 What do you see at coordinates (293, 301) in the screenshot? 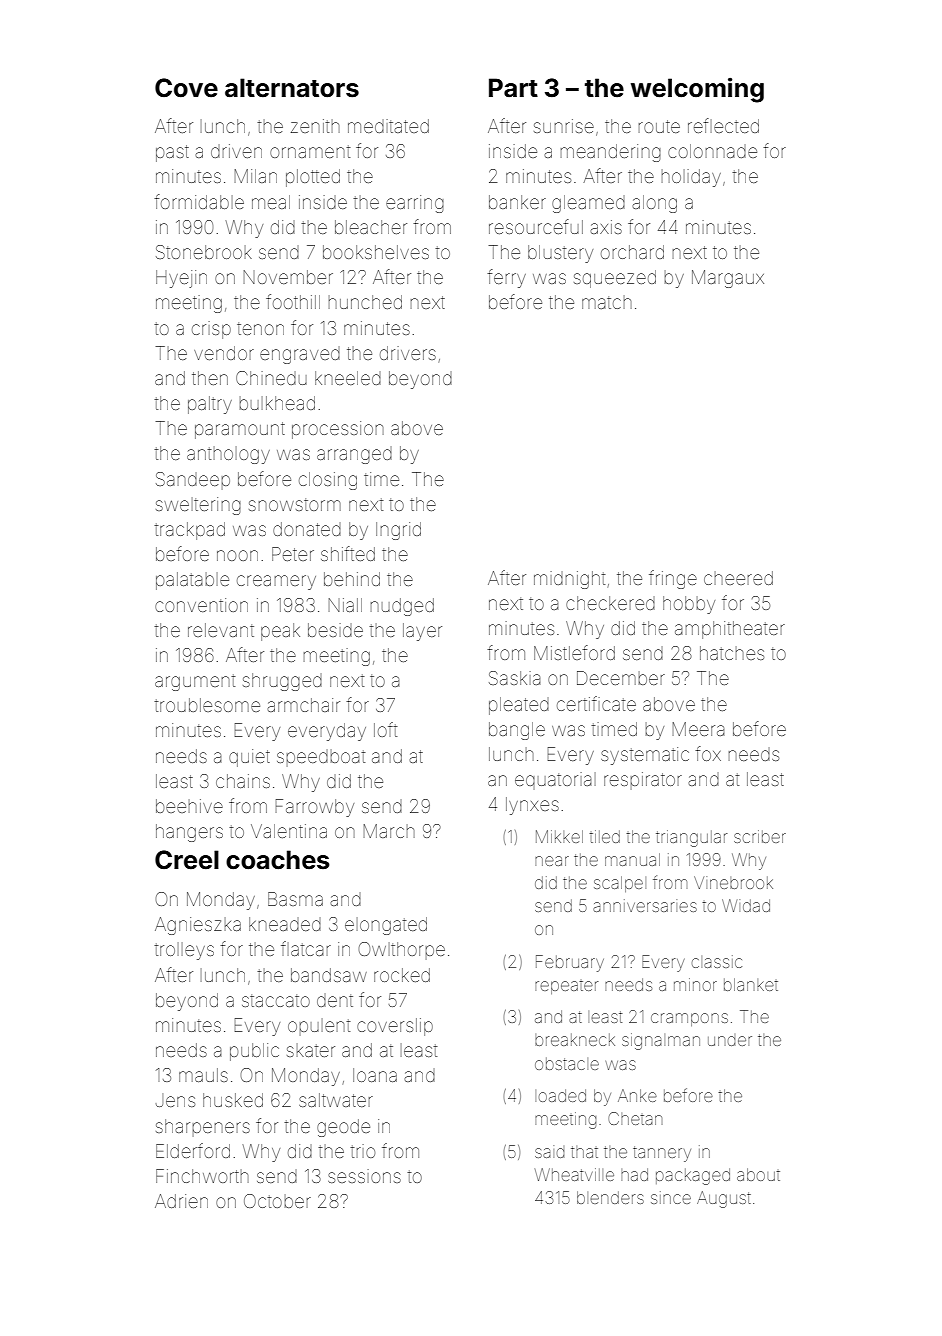
I see `foothill` at bounding box center [293, 301].
